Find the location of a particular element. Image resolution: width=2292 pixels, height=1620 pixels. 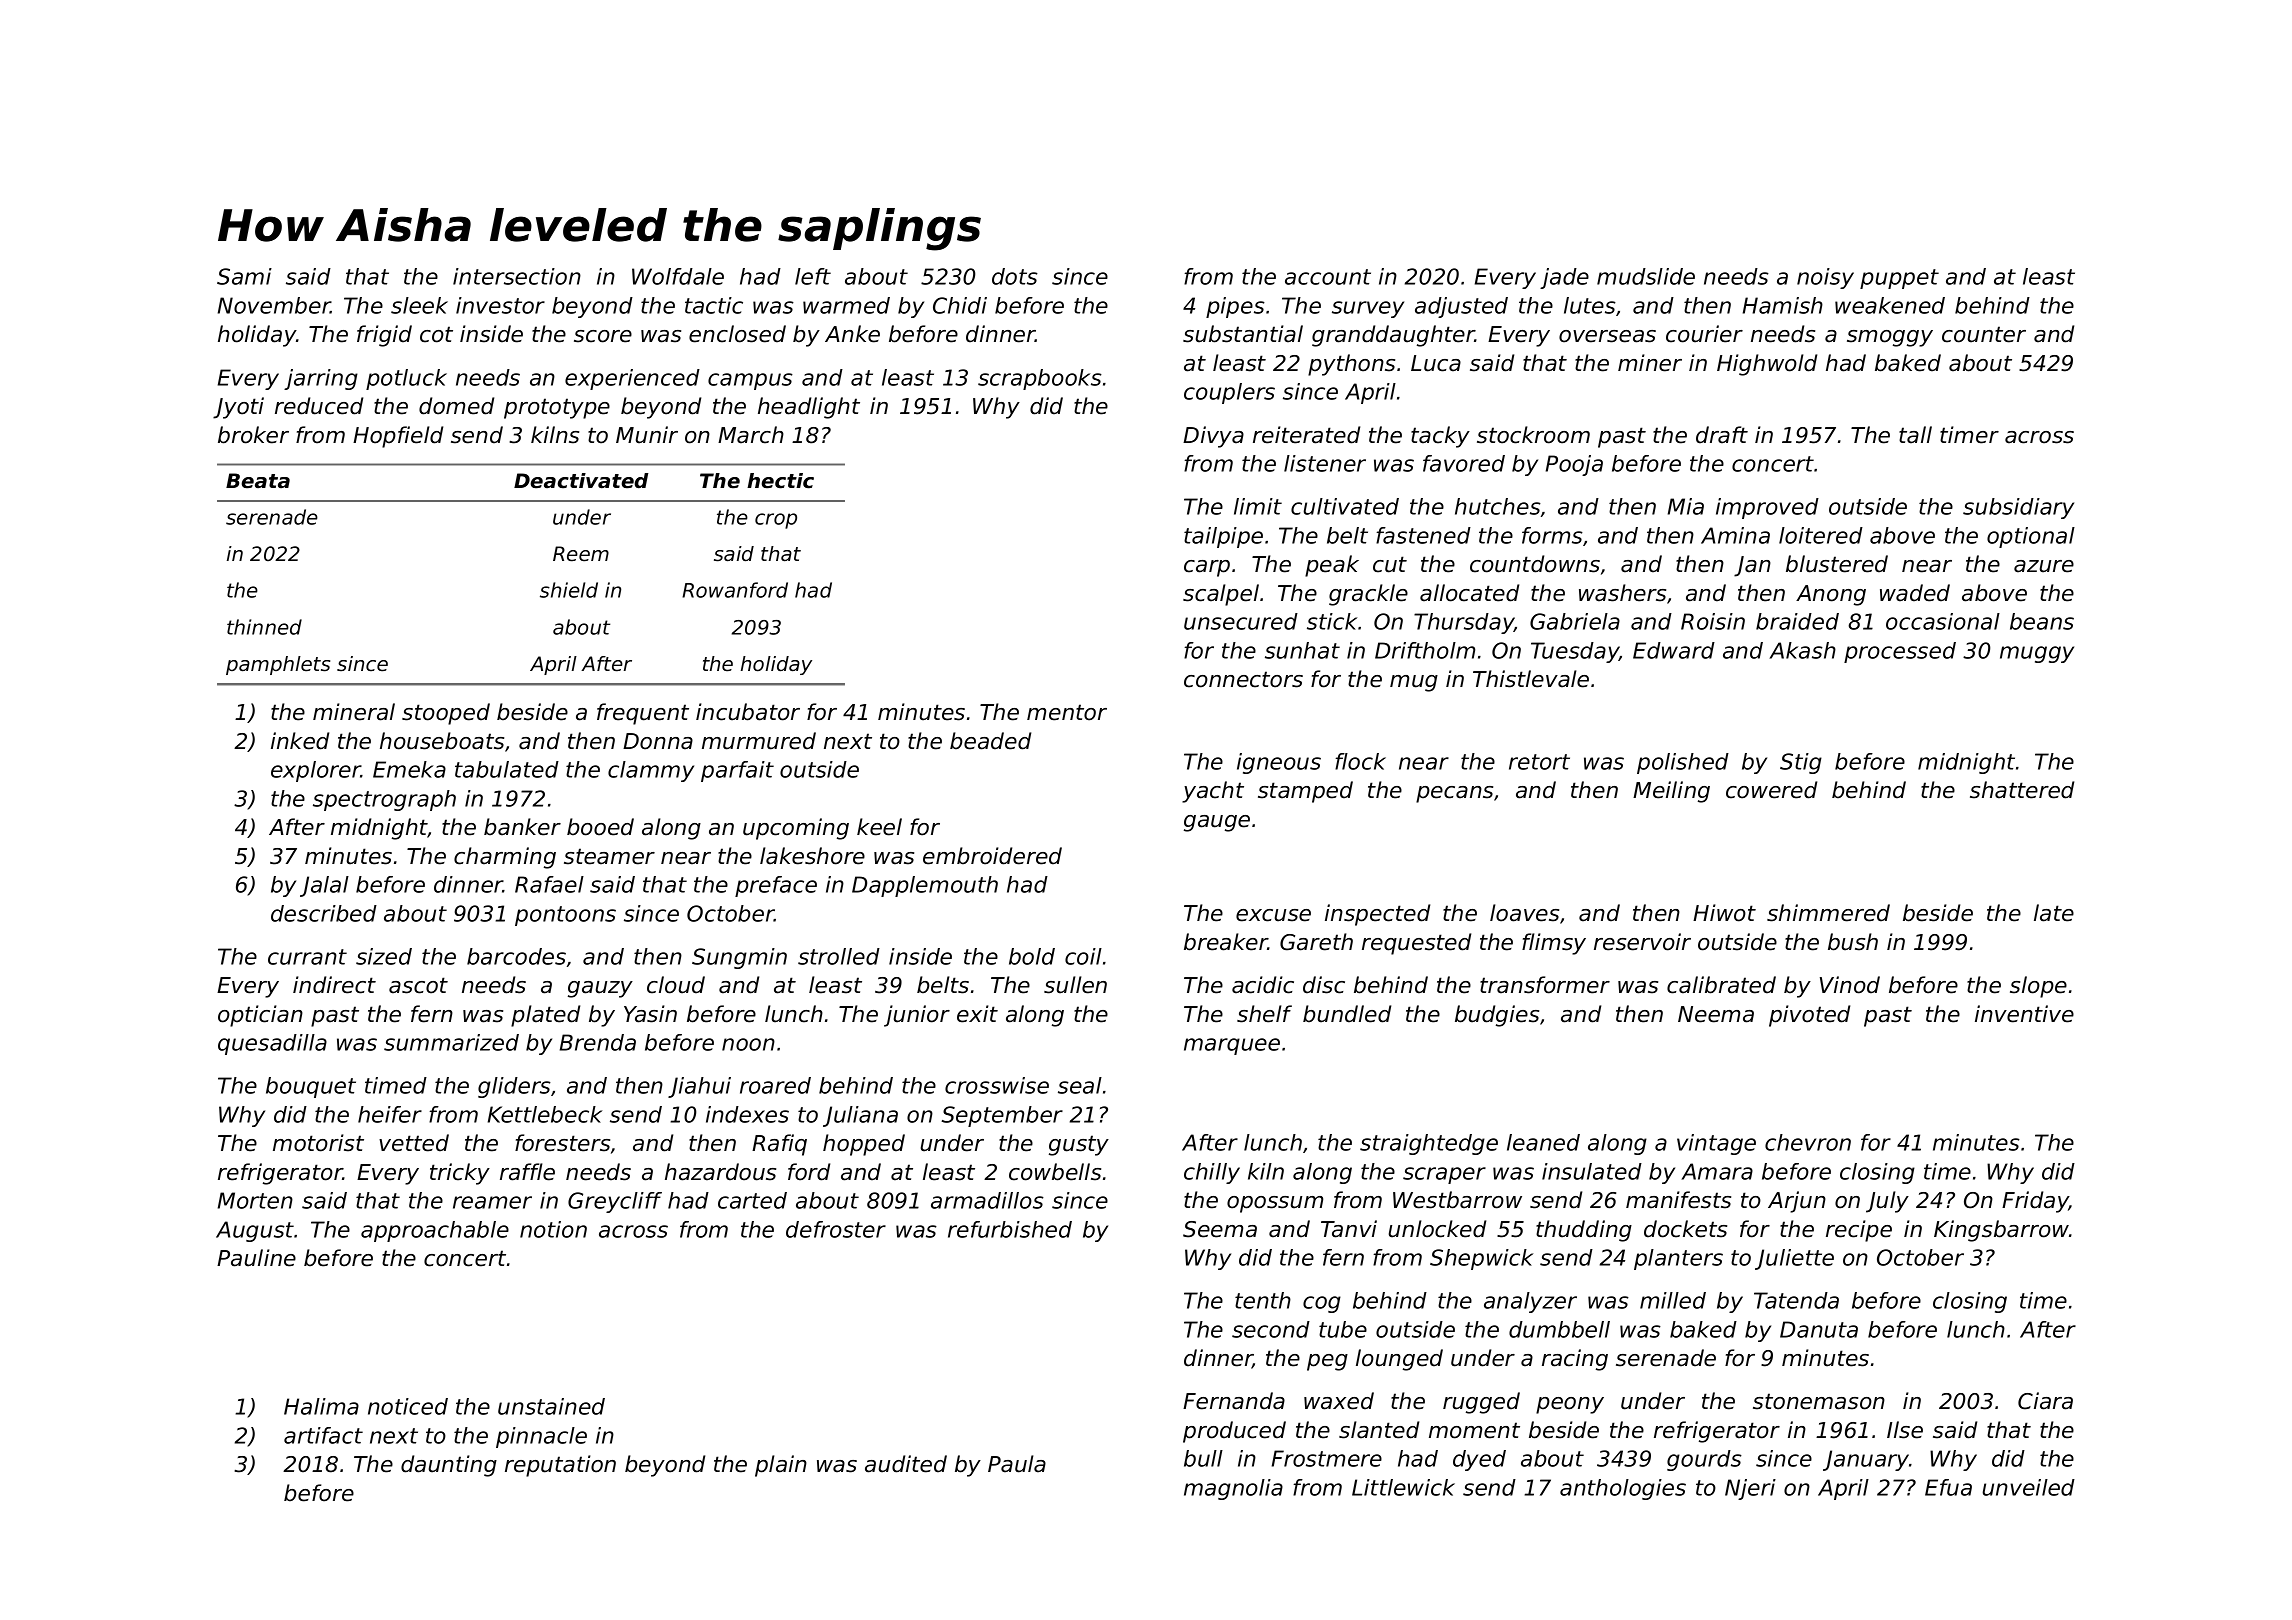

puppet is located at coordinates (1899, 279).
